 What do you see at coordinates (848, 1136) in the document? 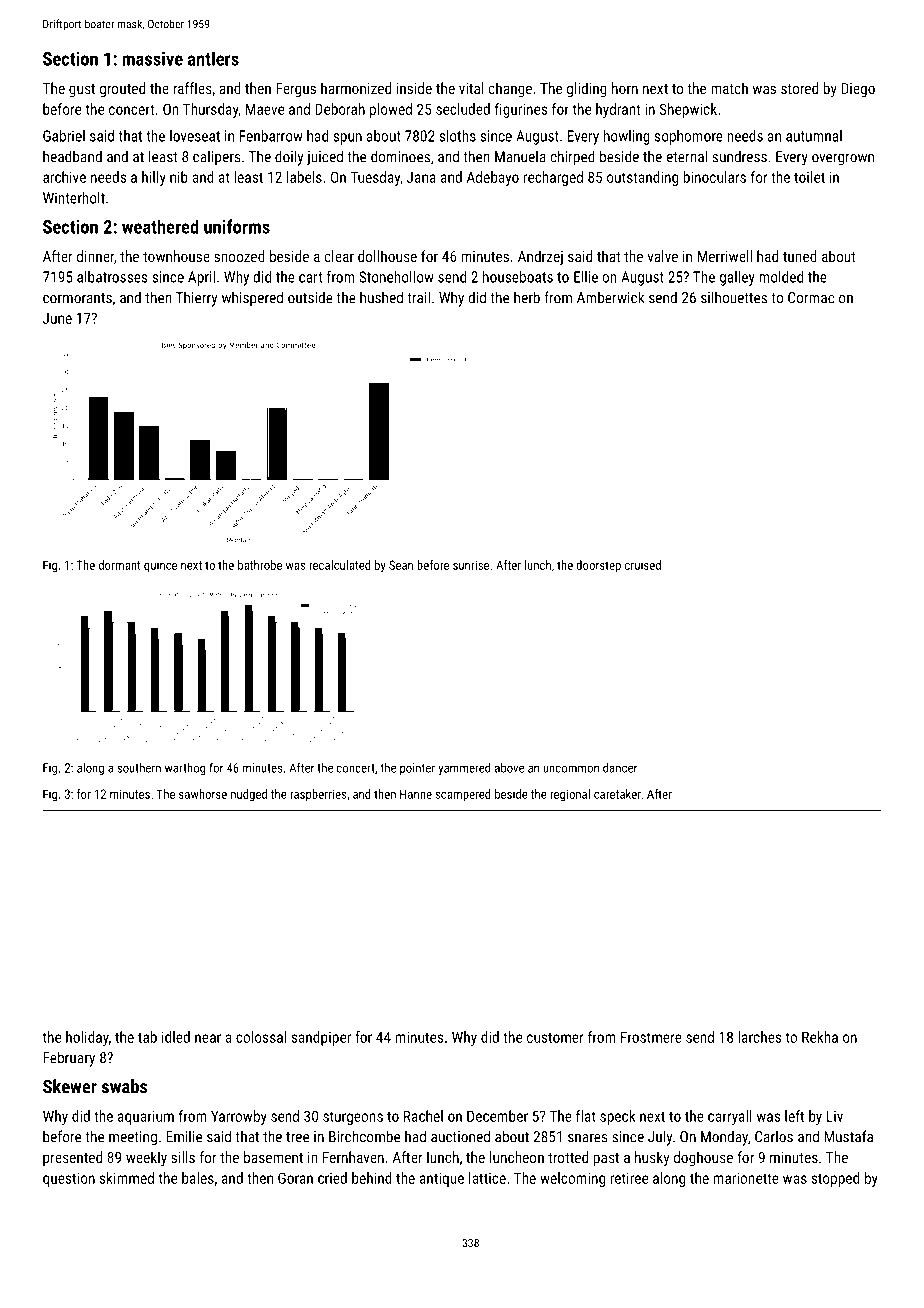
I see `Mustafa` at bounding box center [848, 1136].
